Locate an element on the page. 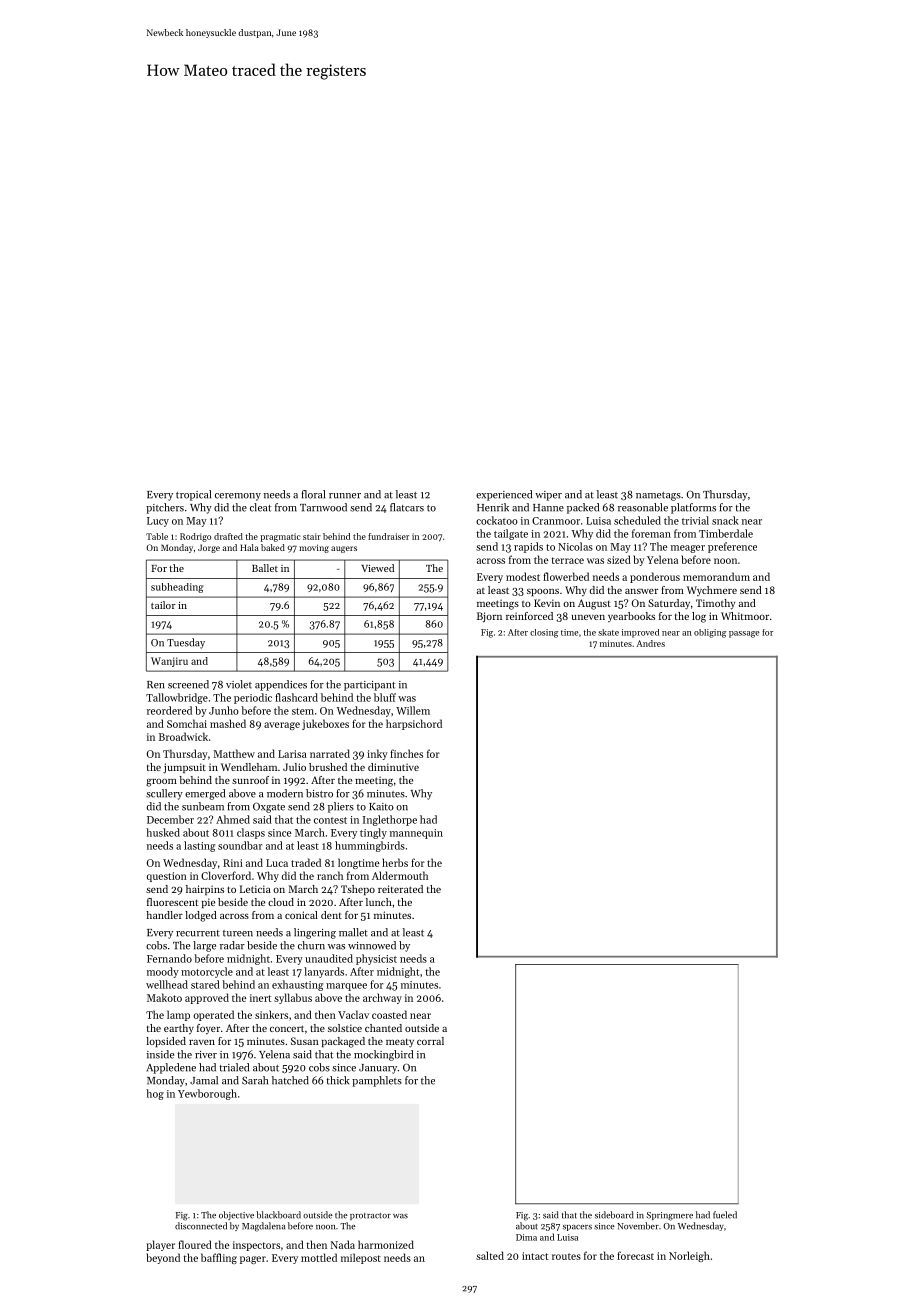 The height and width of the document is (1314, 924). fueled is located at coordinates (725, 1215).
